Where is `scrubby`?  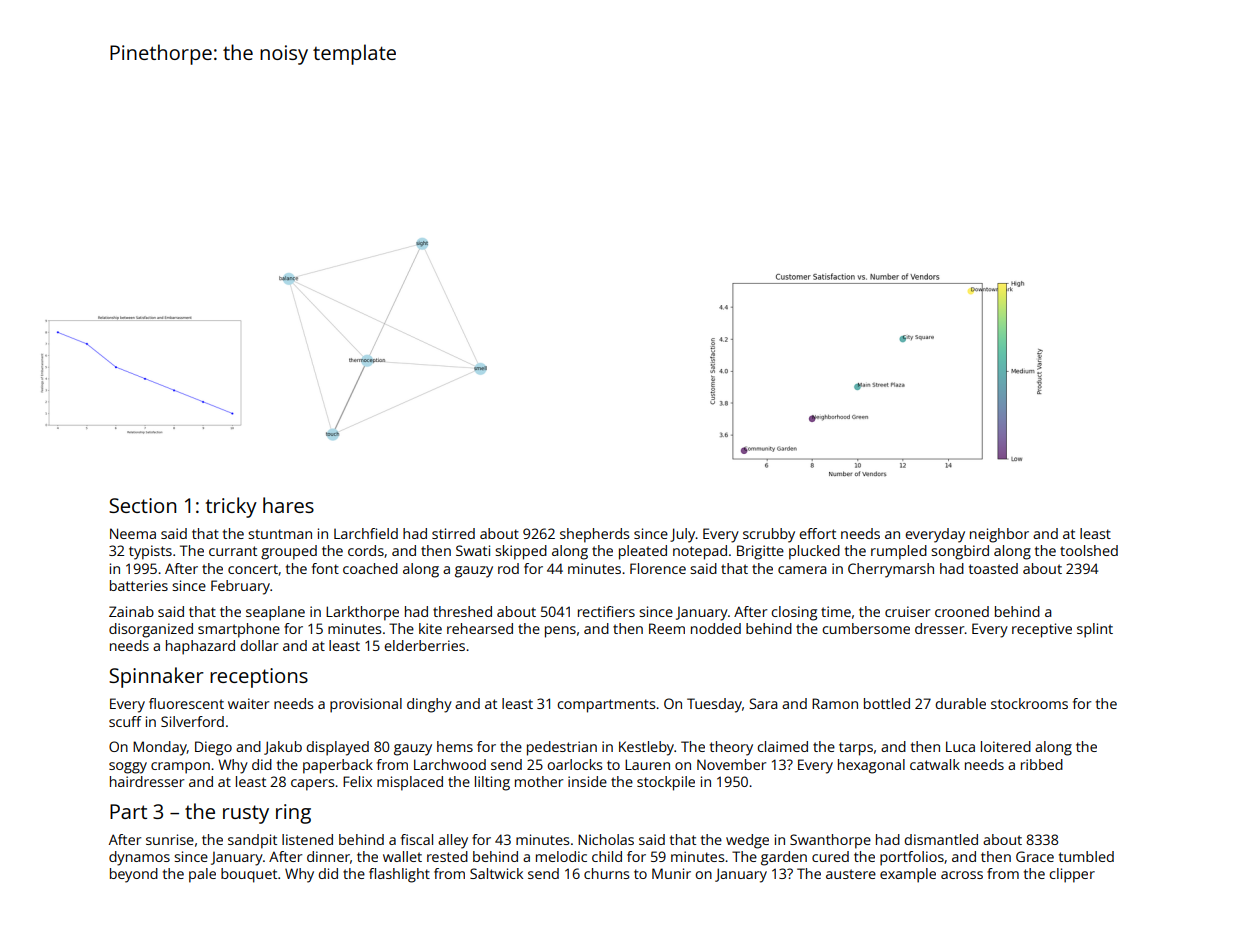
scrubby is located at coordinates (769, 535).
